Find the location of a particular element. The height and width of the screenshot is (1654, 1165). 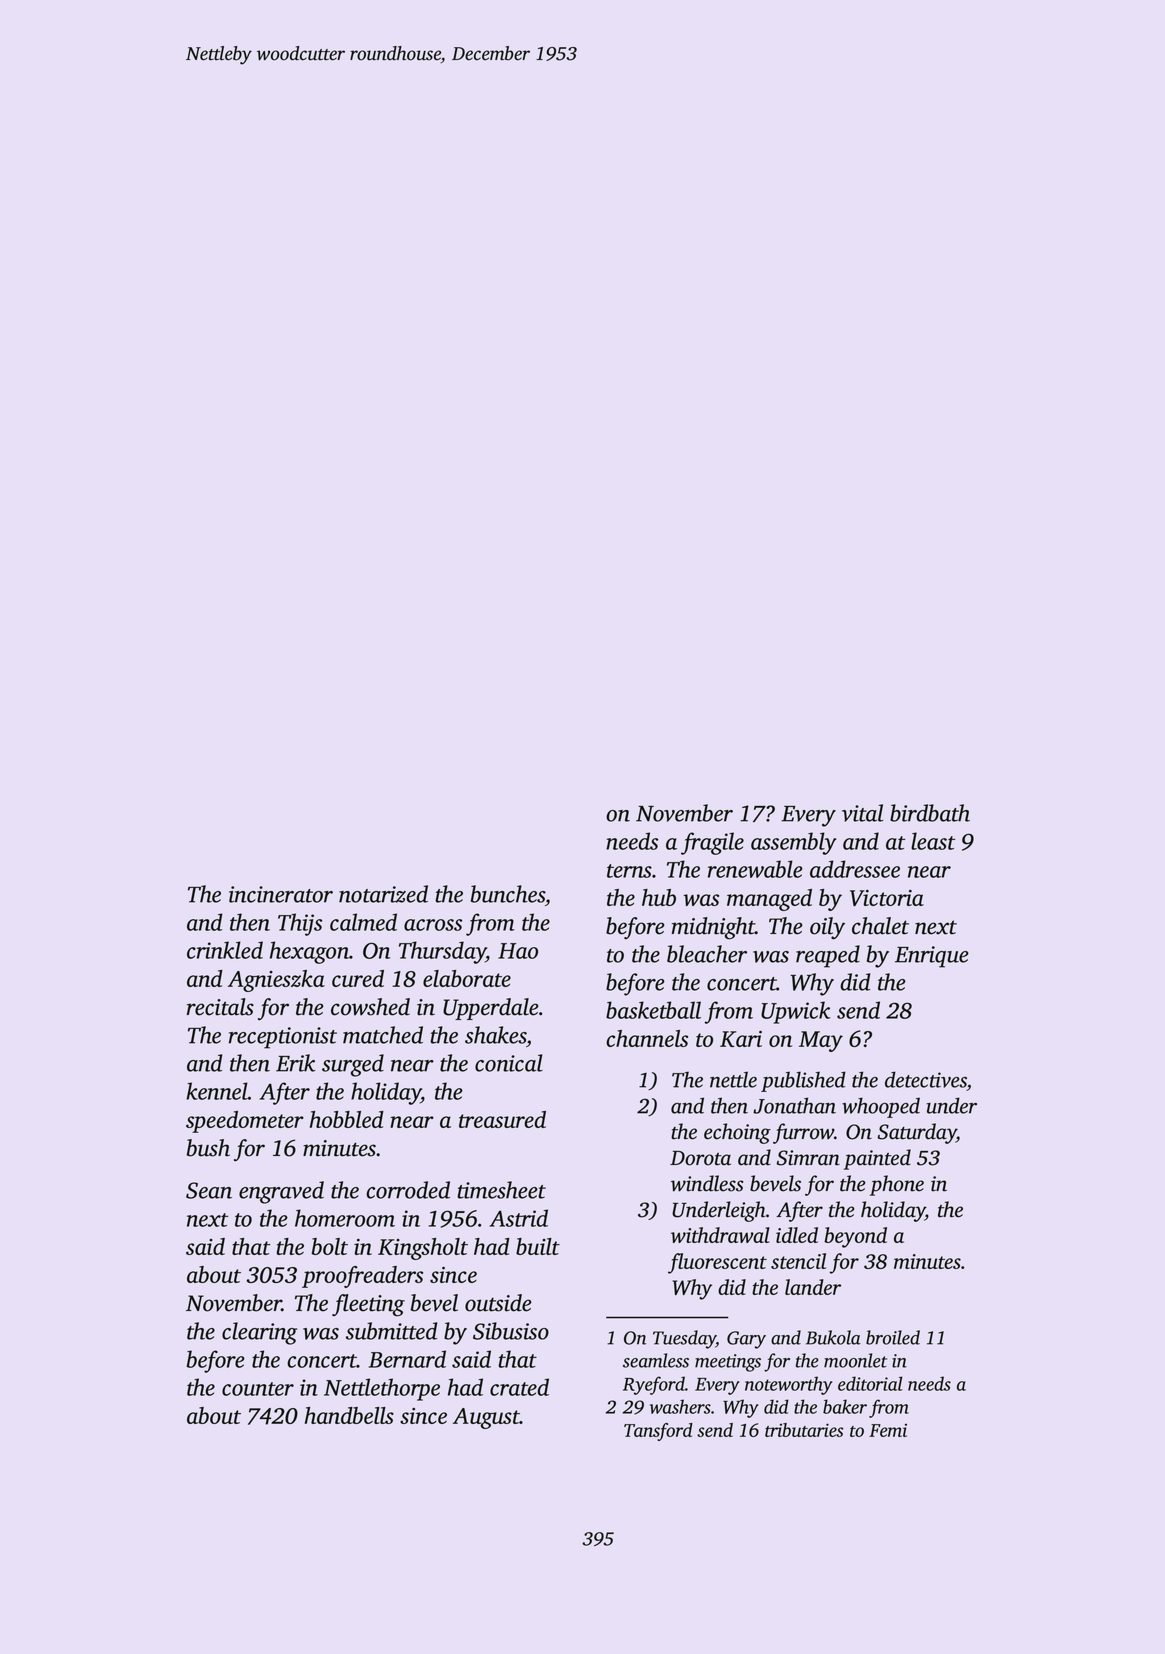

fragile is located at coordinates (712, 843).
